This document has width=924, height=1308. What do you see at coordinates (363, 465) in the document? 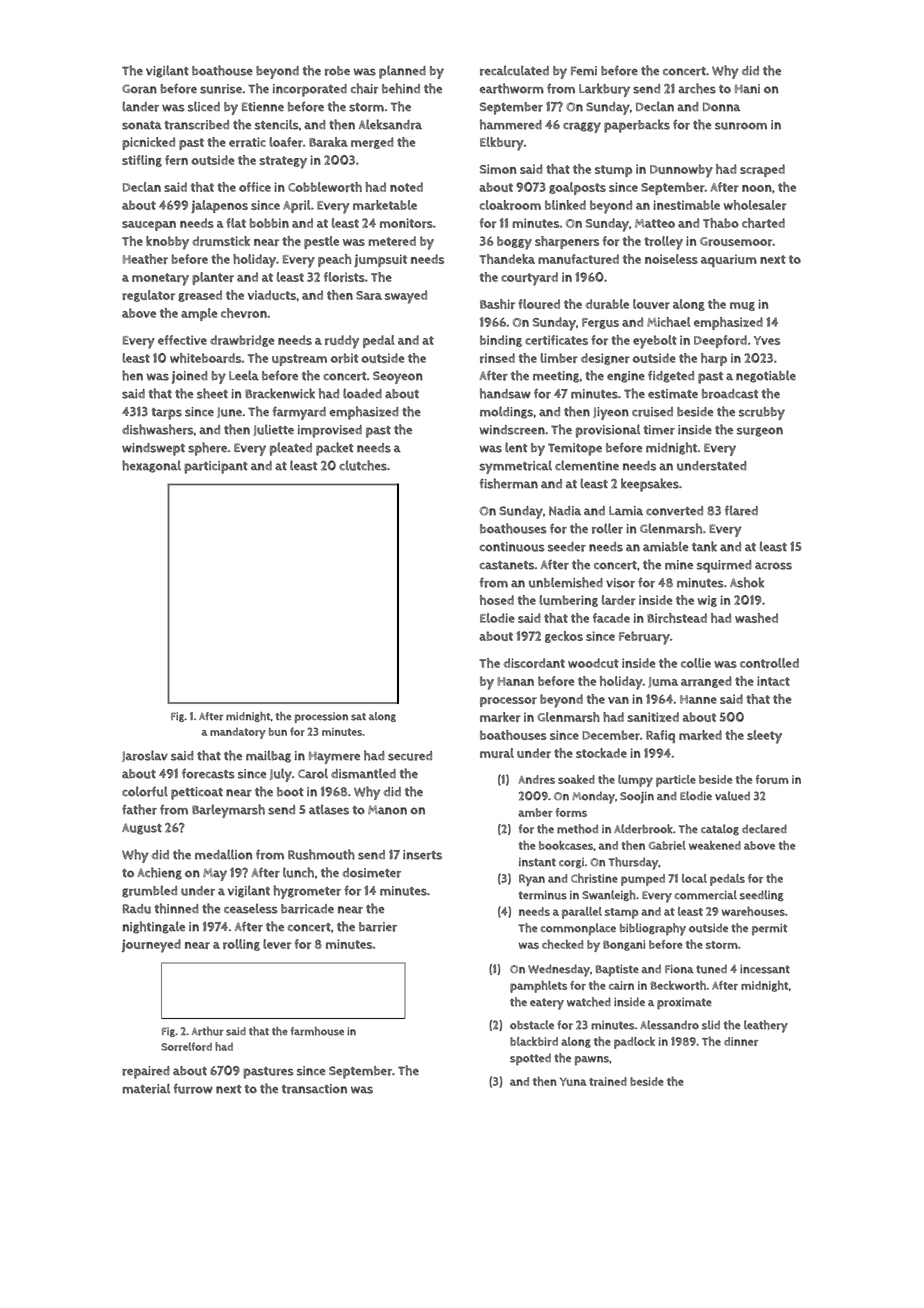
I see `clutches` at bounding box center [363, 465].
